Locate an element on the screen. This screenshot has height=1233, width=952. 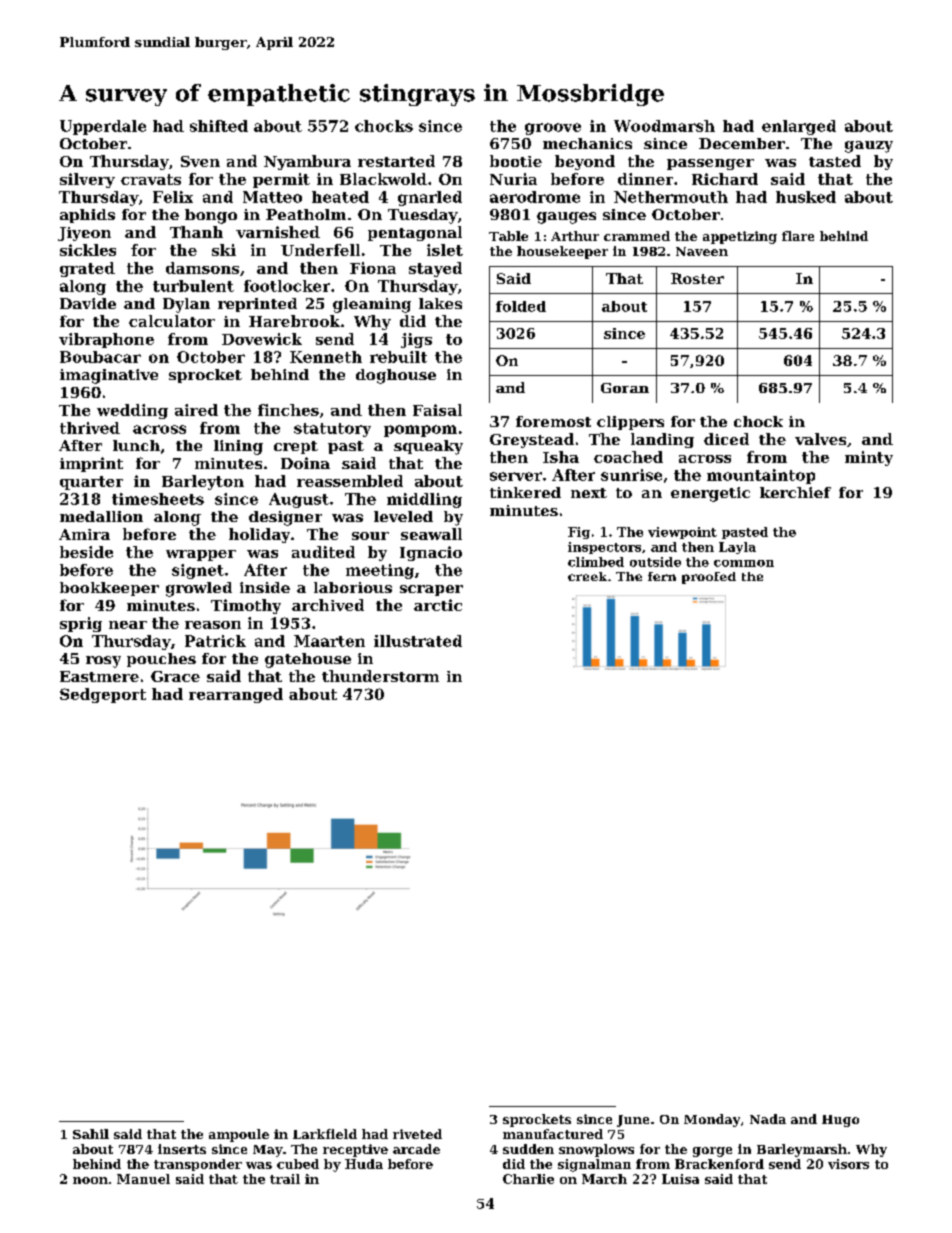
gauges is located at coordinates (566, 218).
